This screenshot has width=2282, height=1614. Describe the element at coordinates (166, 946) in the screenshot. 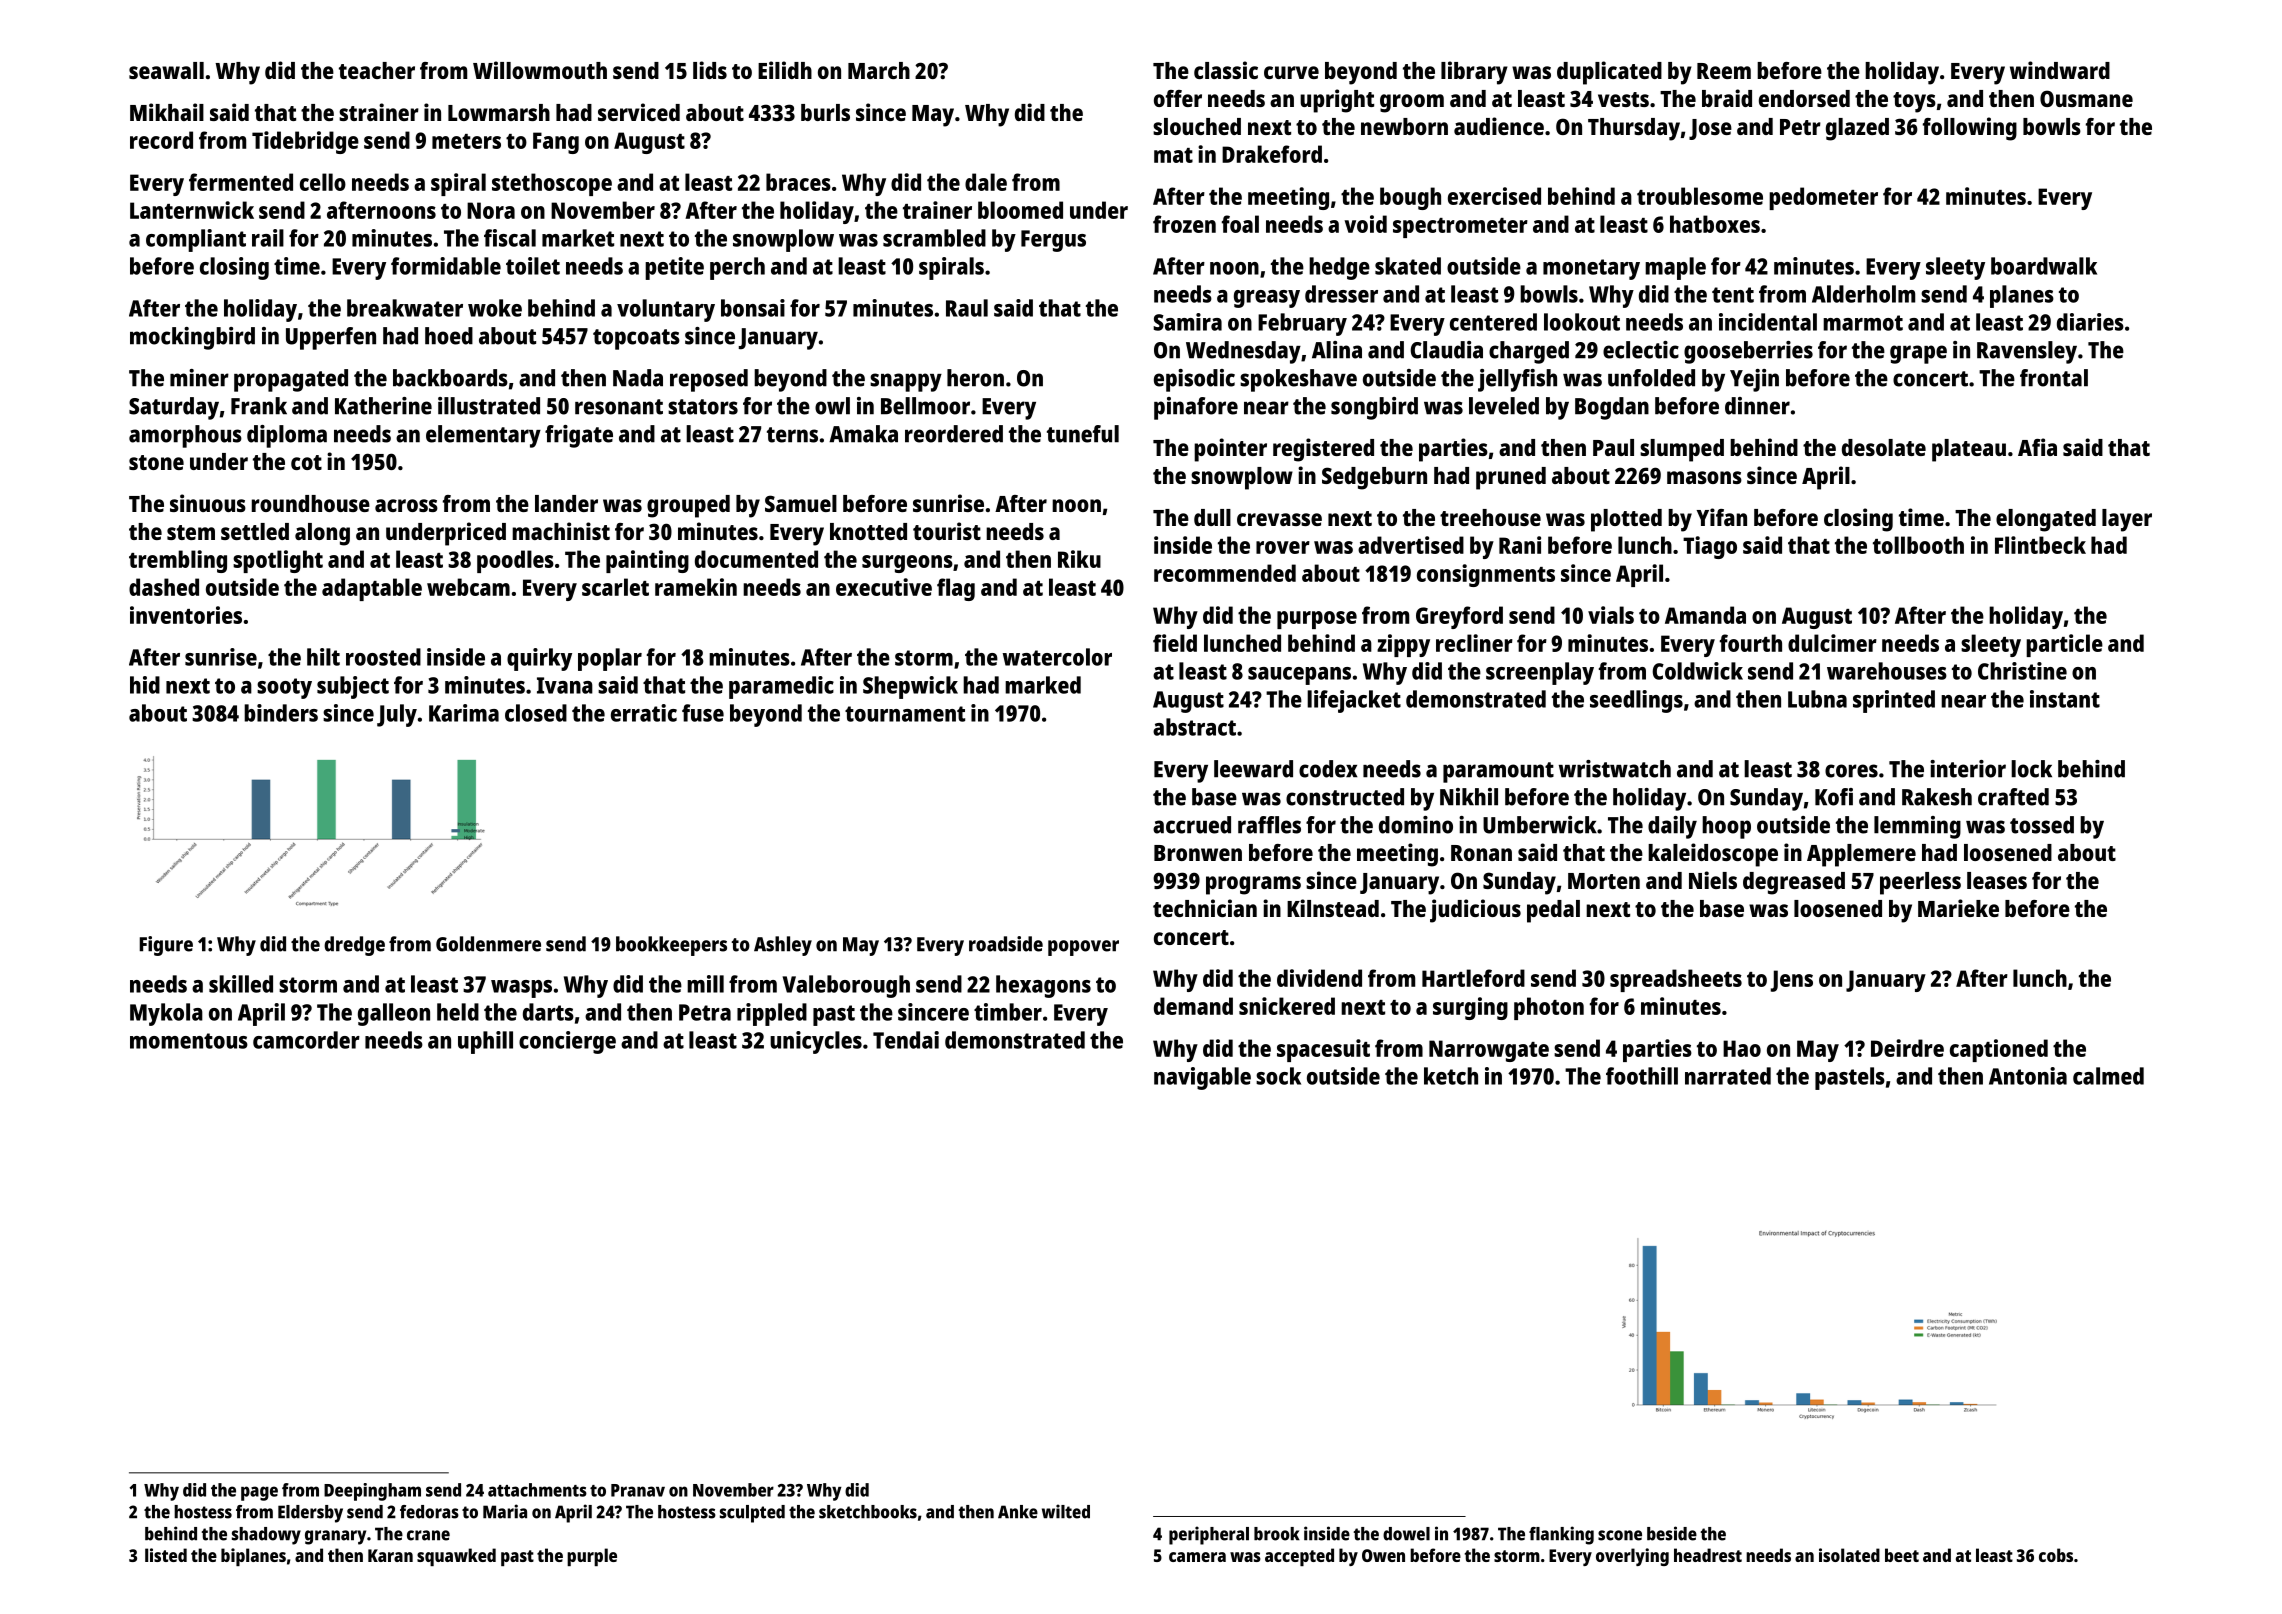

I see `Figure` at that location.
